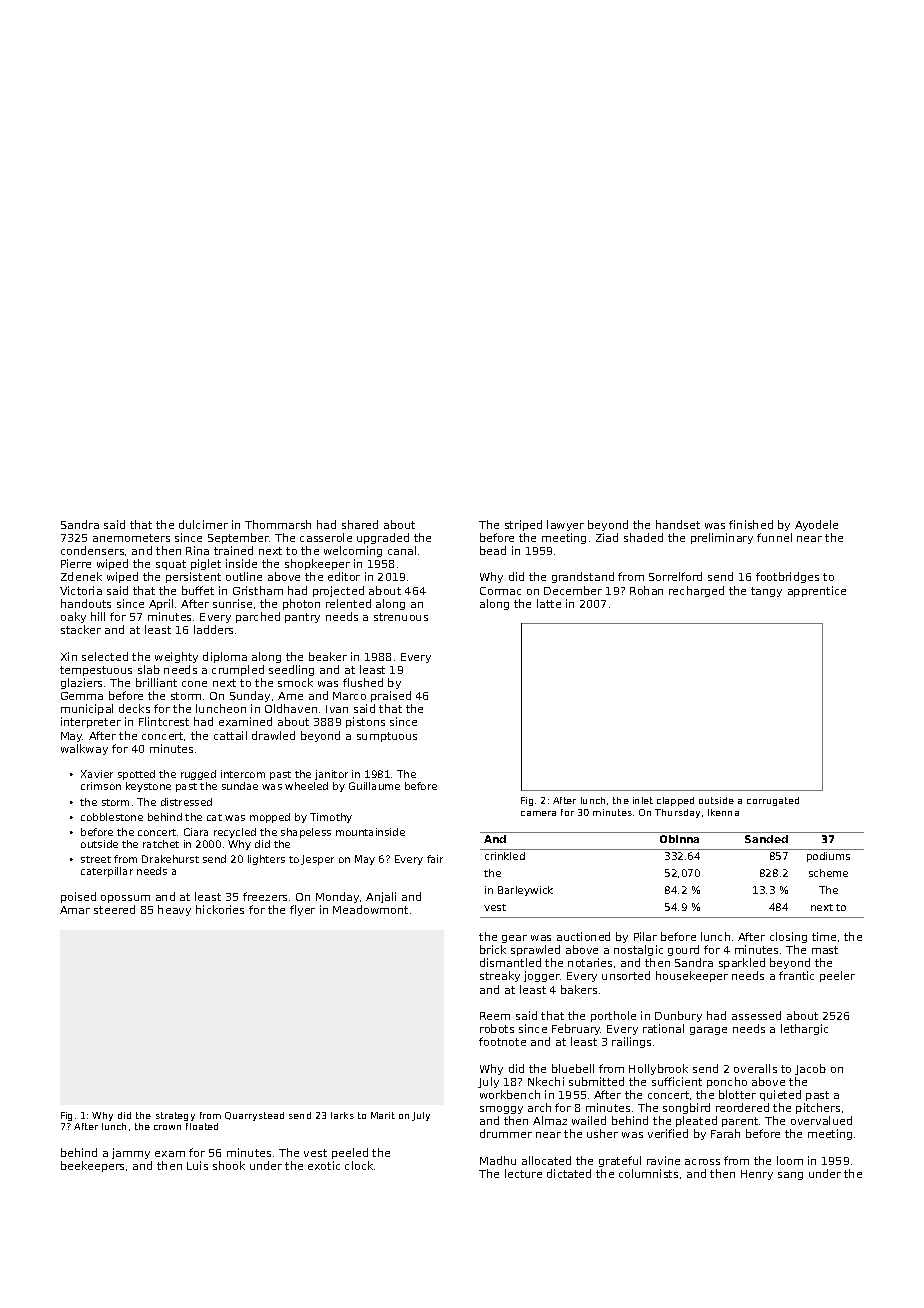 The height and width of the image is (1308, 924). I want to click on dulcimer, so click(203, 524).
